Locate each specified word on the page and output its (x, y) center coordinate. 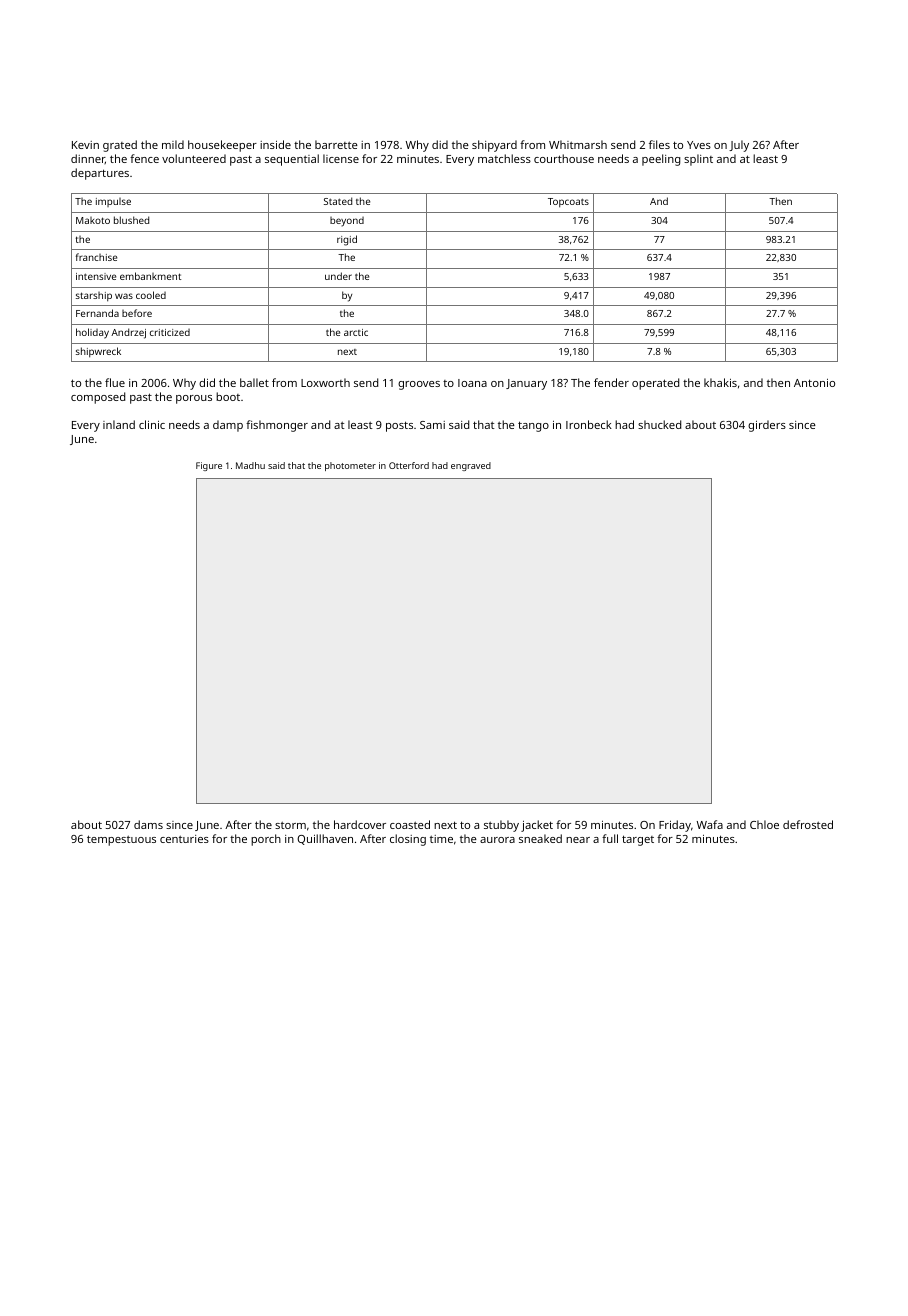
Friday (675, 826)
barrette (336, 144)
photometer (350, 466)
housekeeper (222, 146)
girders (767, 426)
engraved (471, 466)
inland (119, 424)
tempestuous (121, 840)
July (739, 146)
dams (148, 824)
